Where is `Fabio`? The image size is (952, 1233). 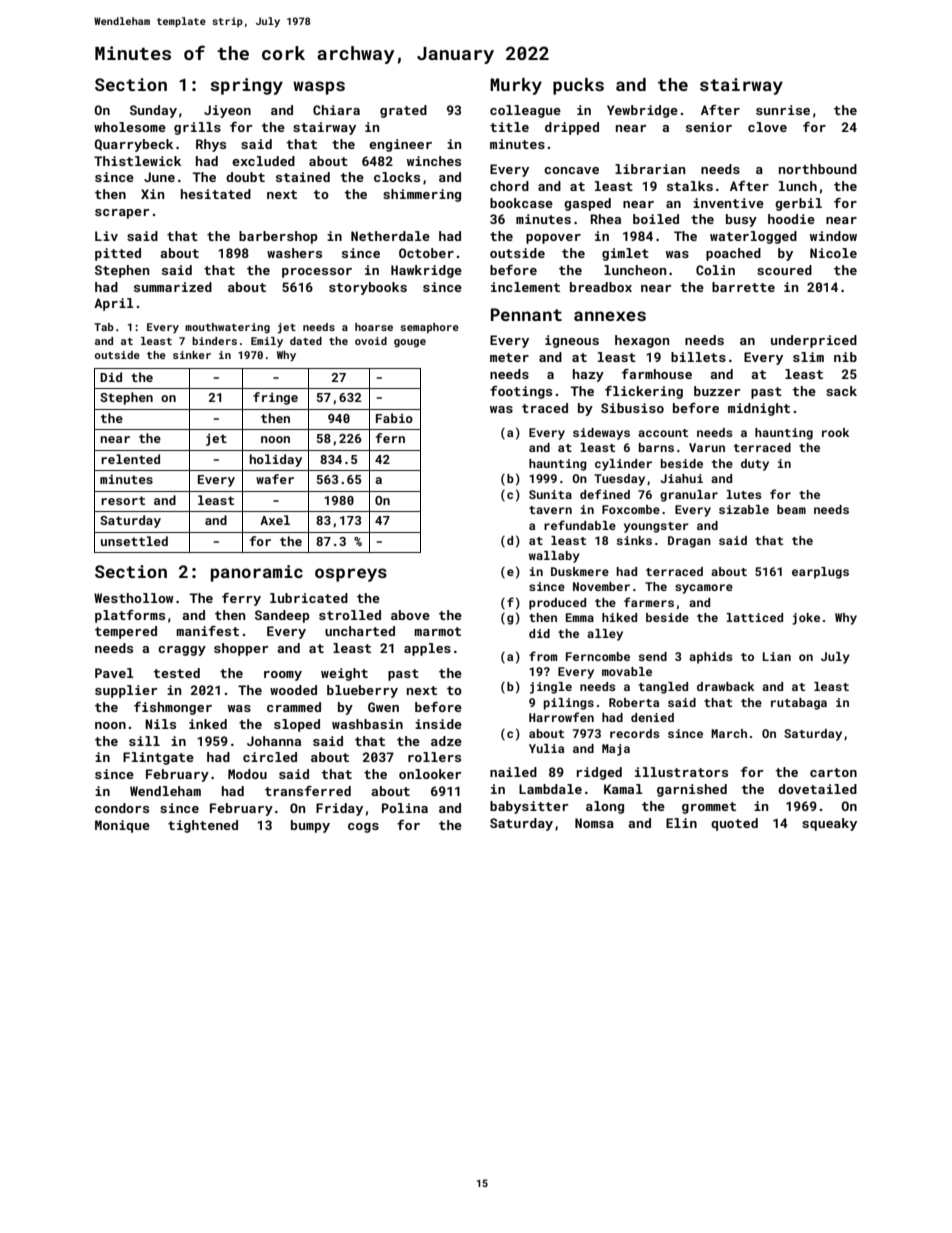 Fabio is located at coordinates (394, 418).
